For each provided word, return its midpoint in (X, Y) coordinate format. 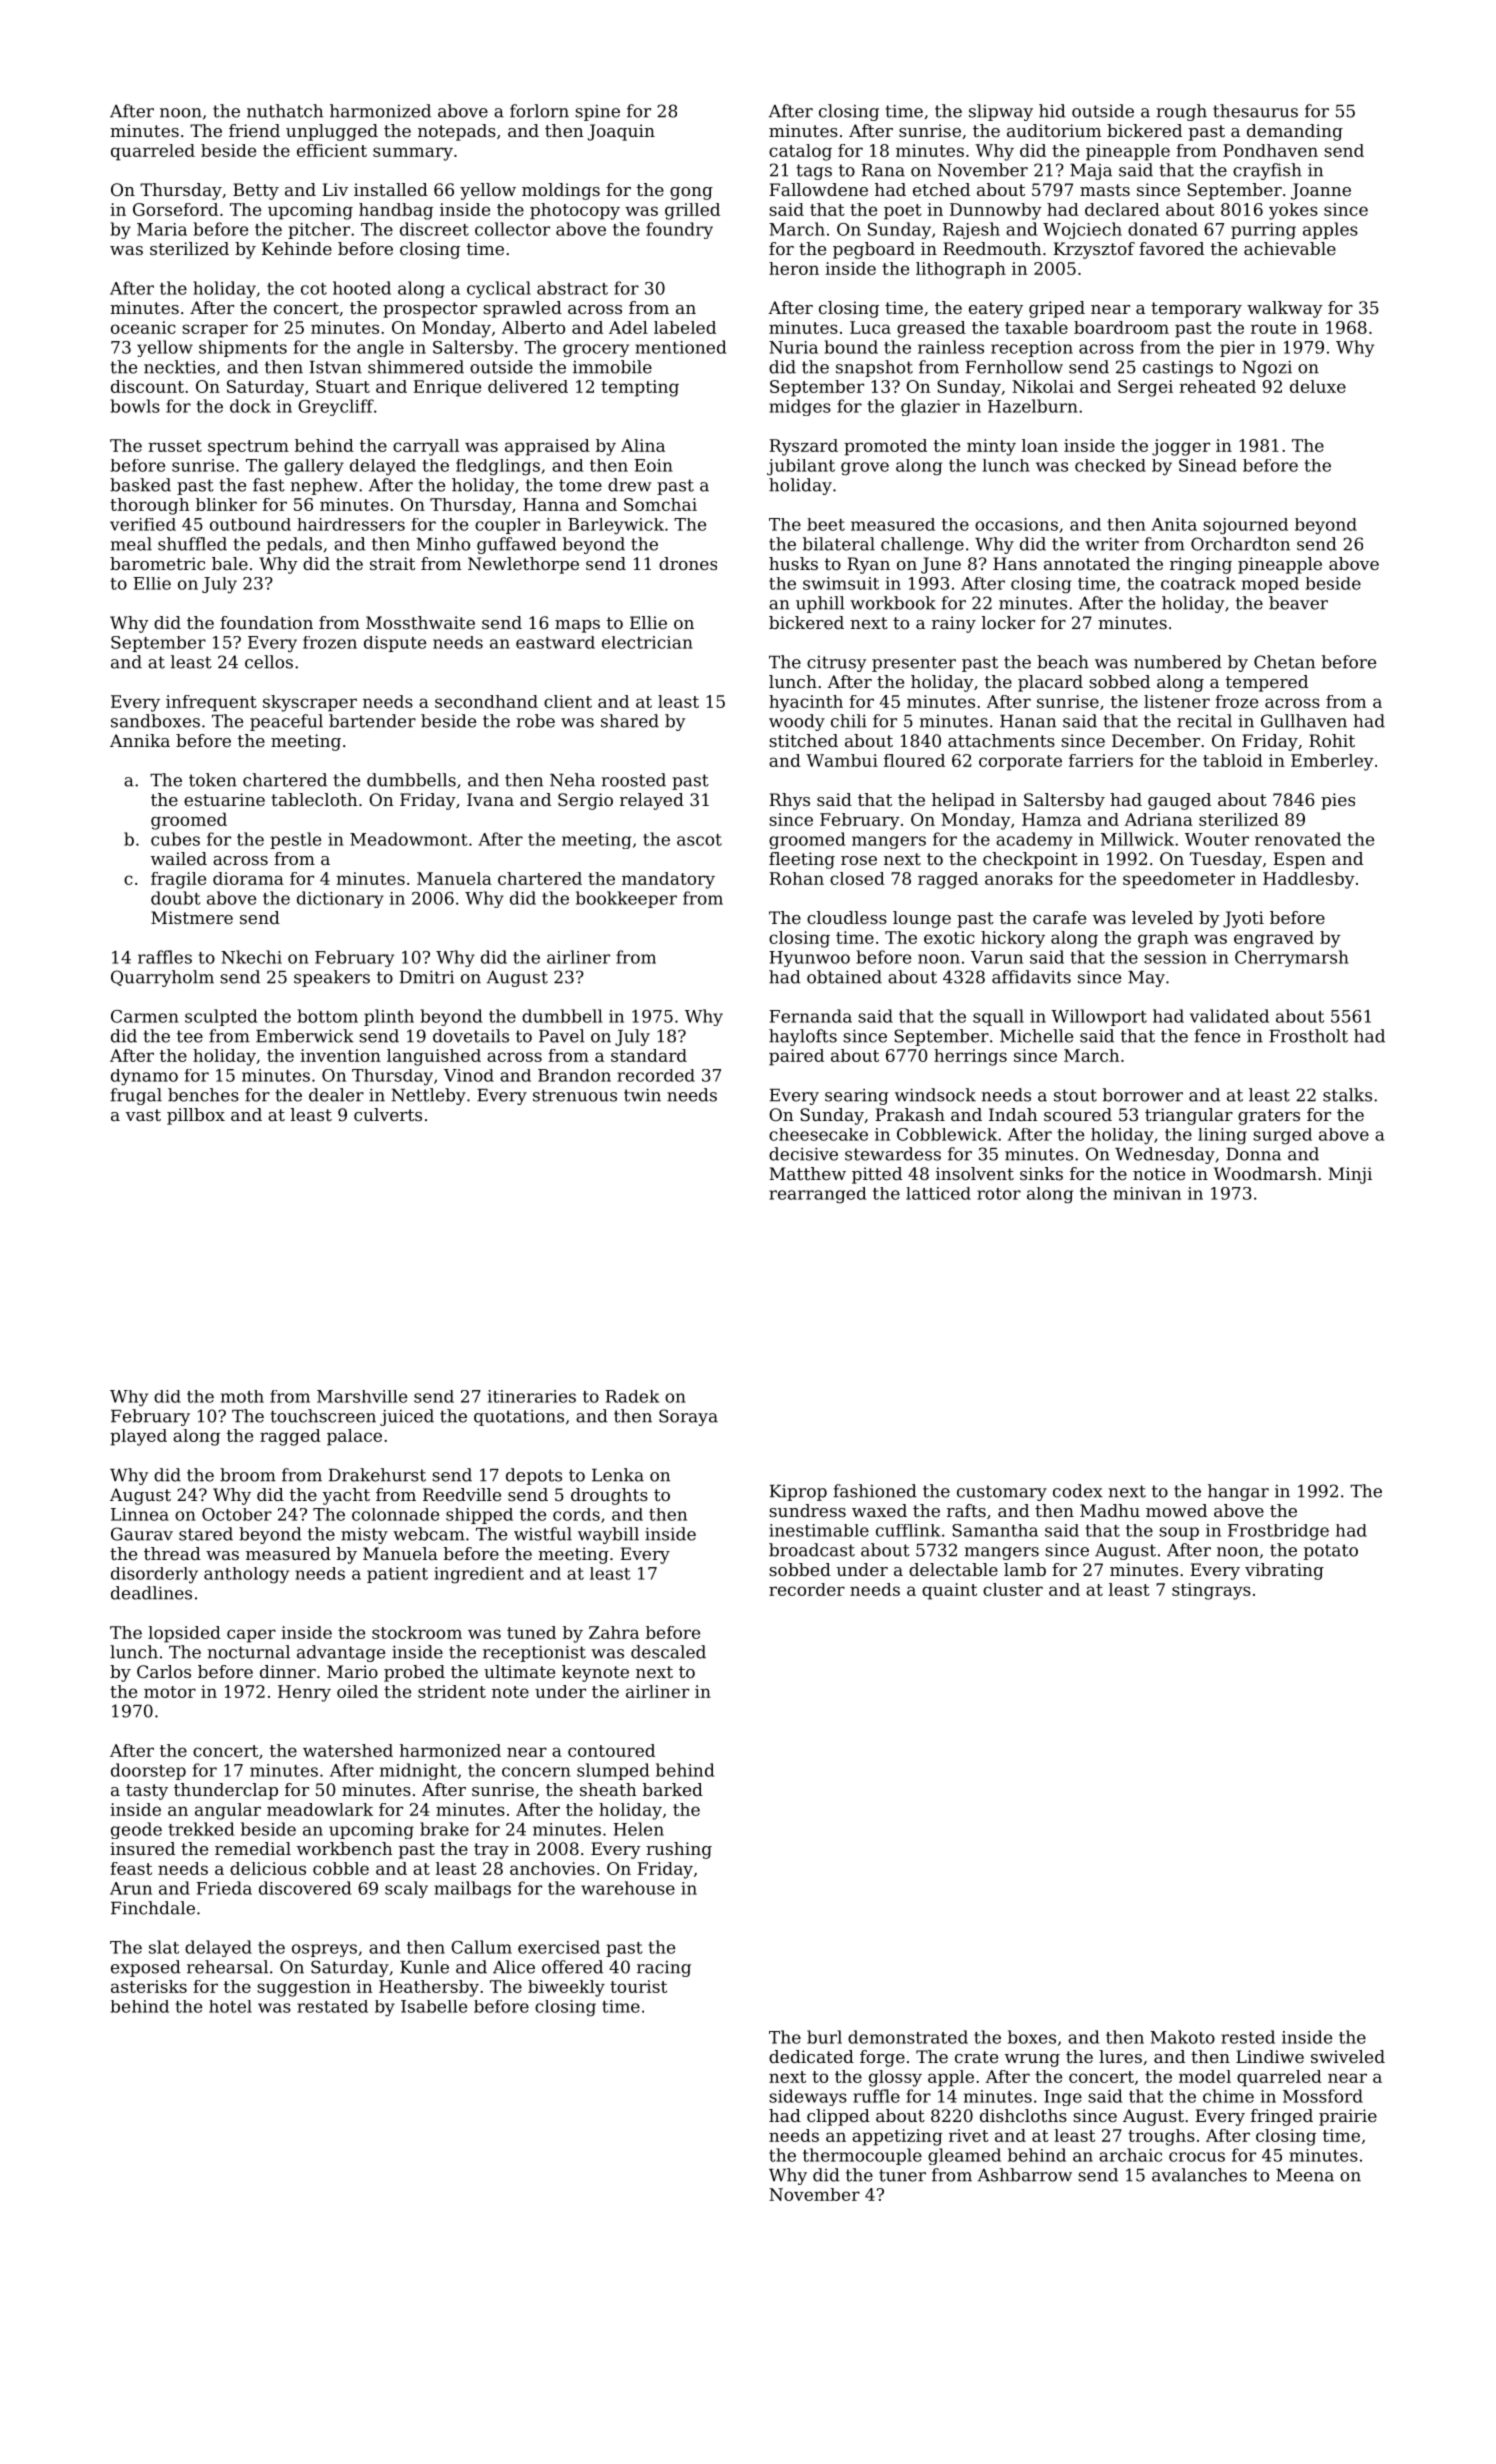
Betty (256, 191)
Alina (643, 445)
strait (392, 563)
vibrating (1284, 1571)
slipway (1001, 112)
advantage (341, 1653)
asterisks (149, 1986)
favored (1171, 248)
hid (1052, 111)
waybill (608, 1535)
